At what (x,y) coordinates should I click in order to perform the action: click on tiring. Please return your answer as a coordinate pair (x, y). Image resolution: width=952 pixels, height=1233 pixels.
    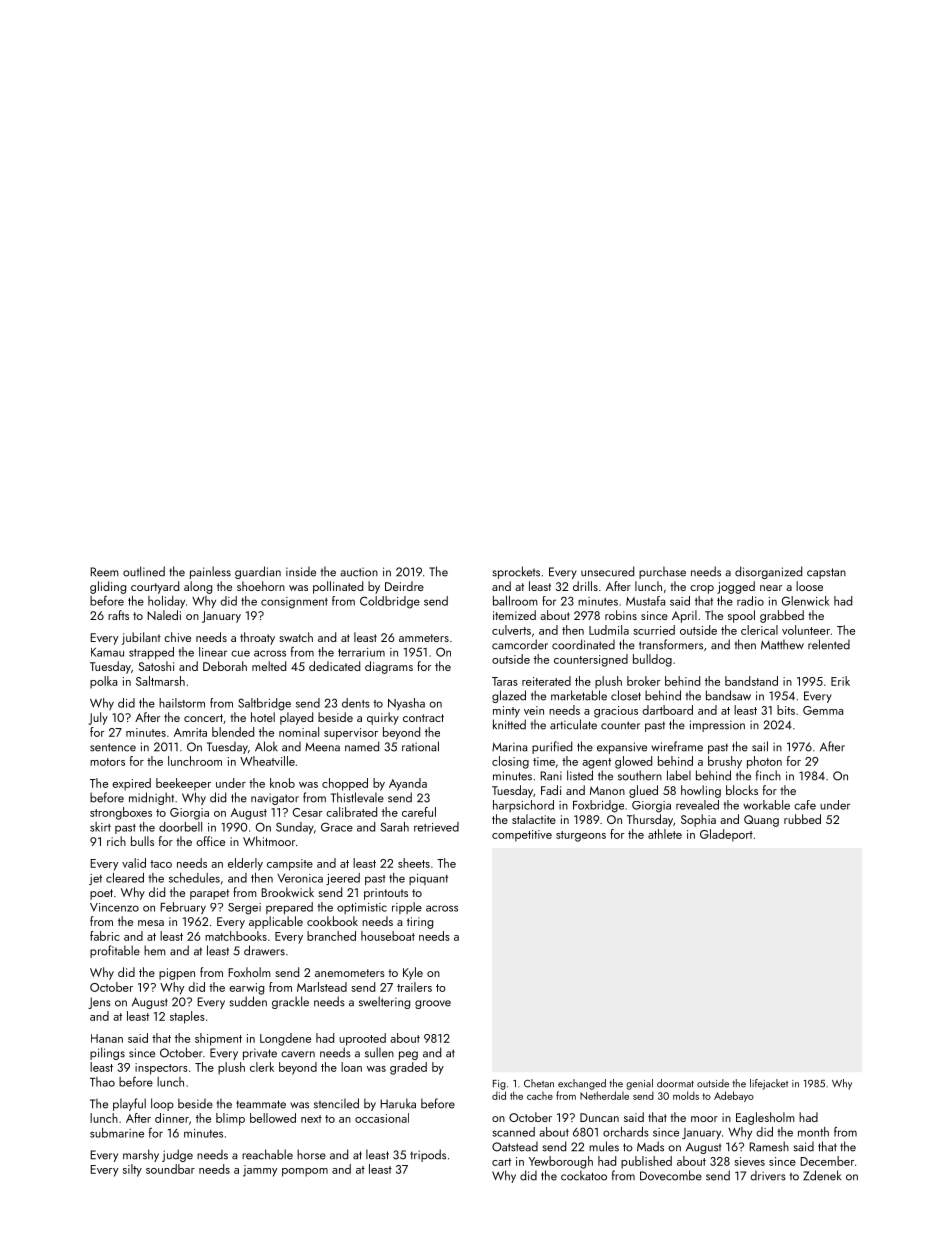
    Looking at the image, I should click on (420, 923).
